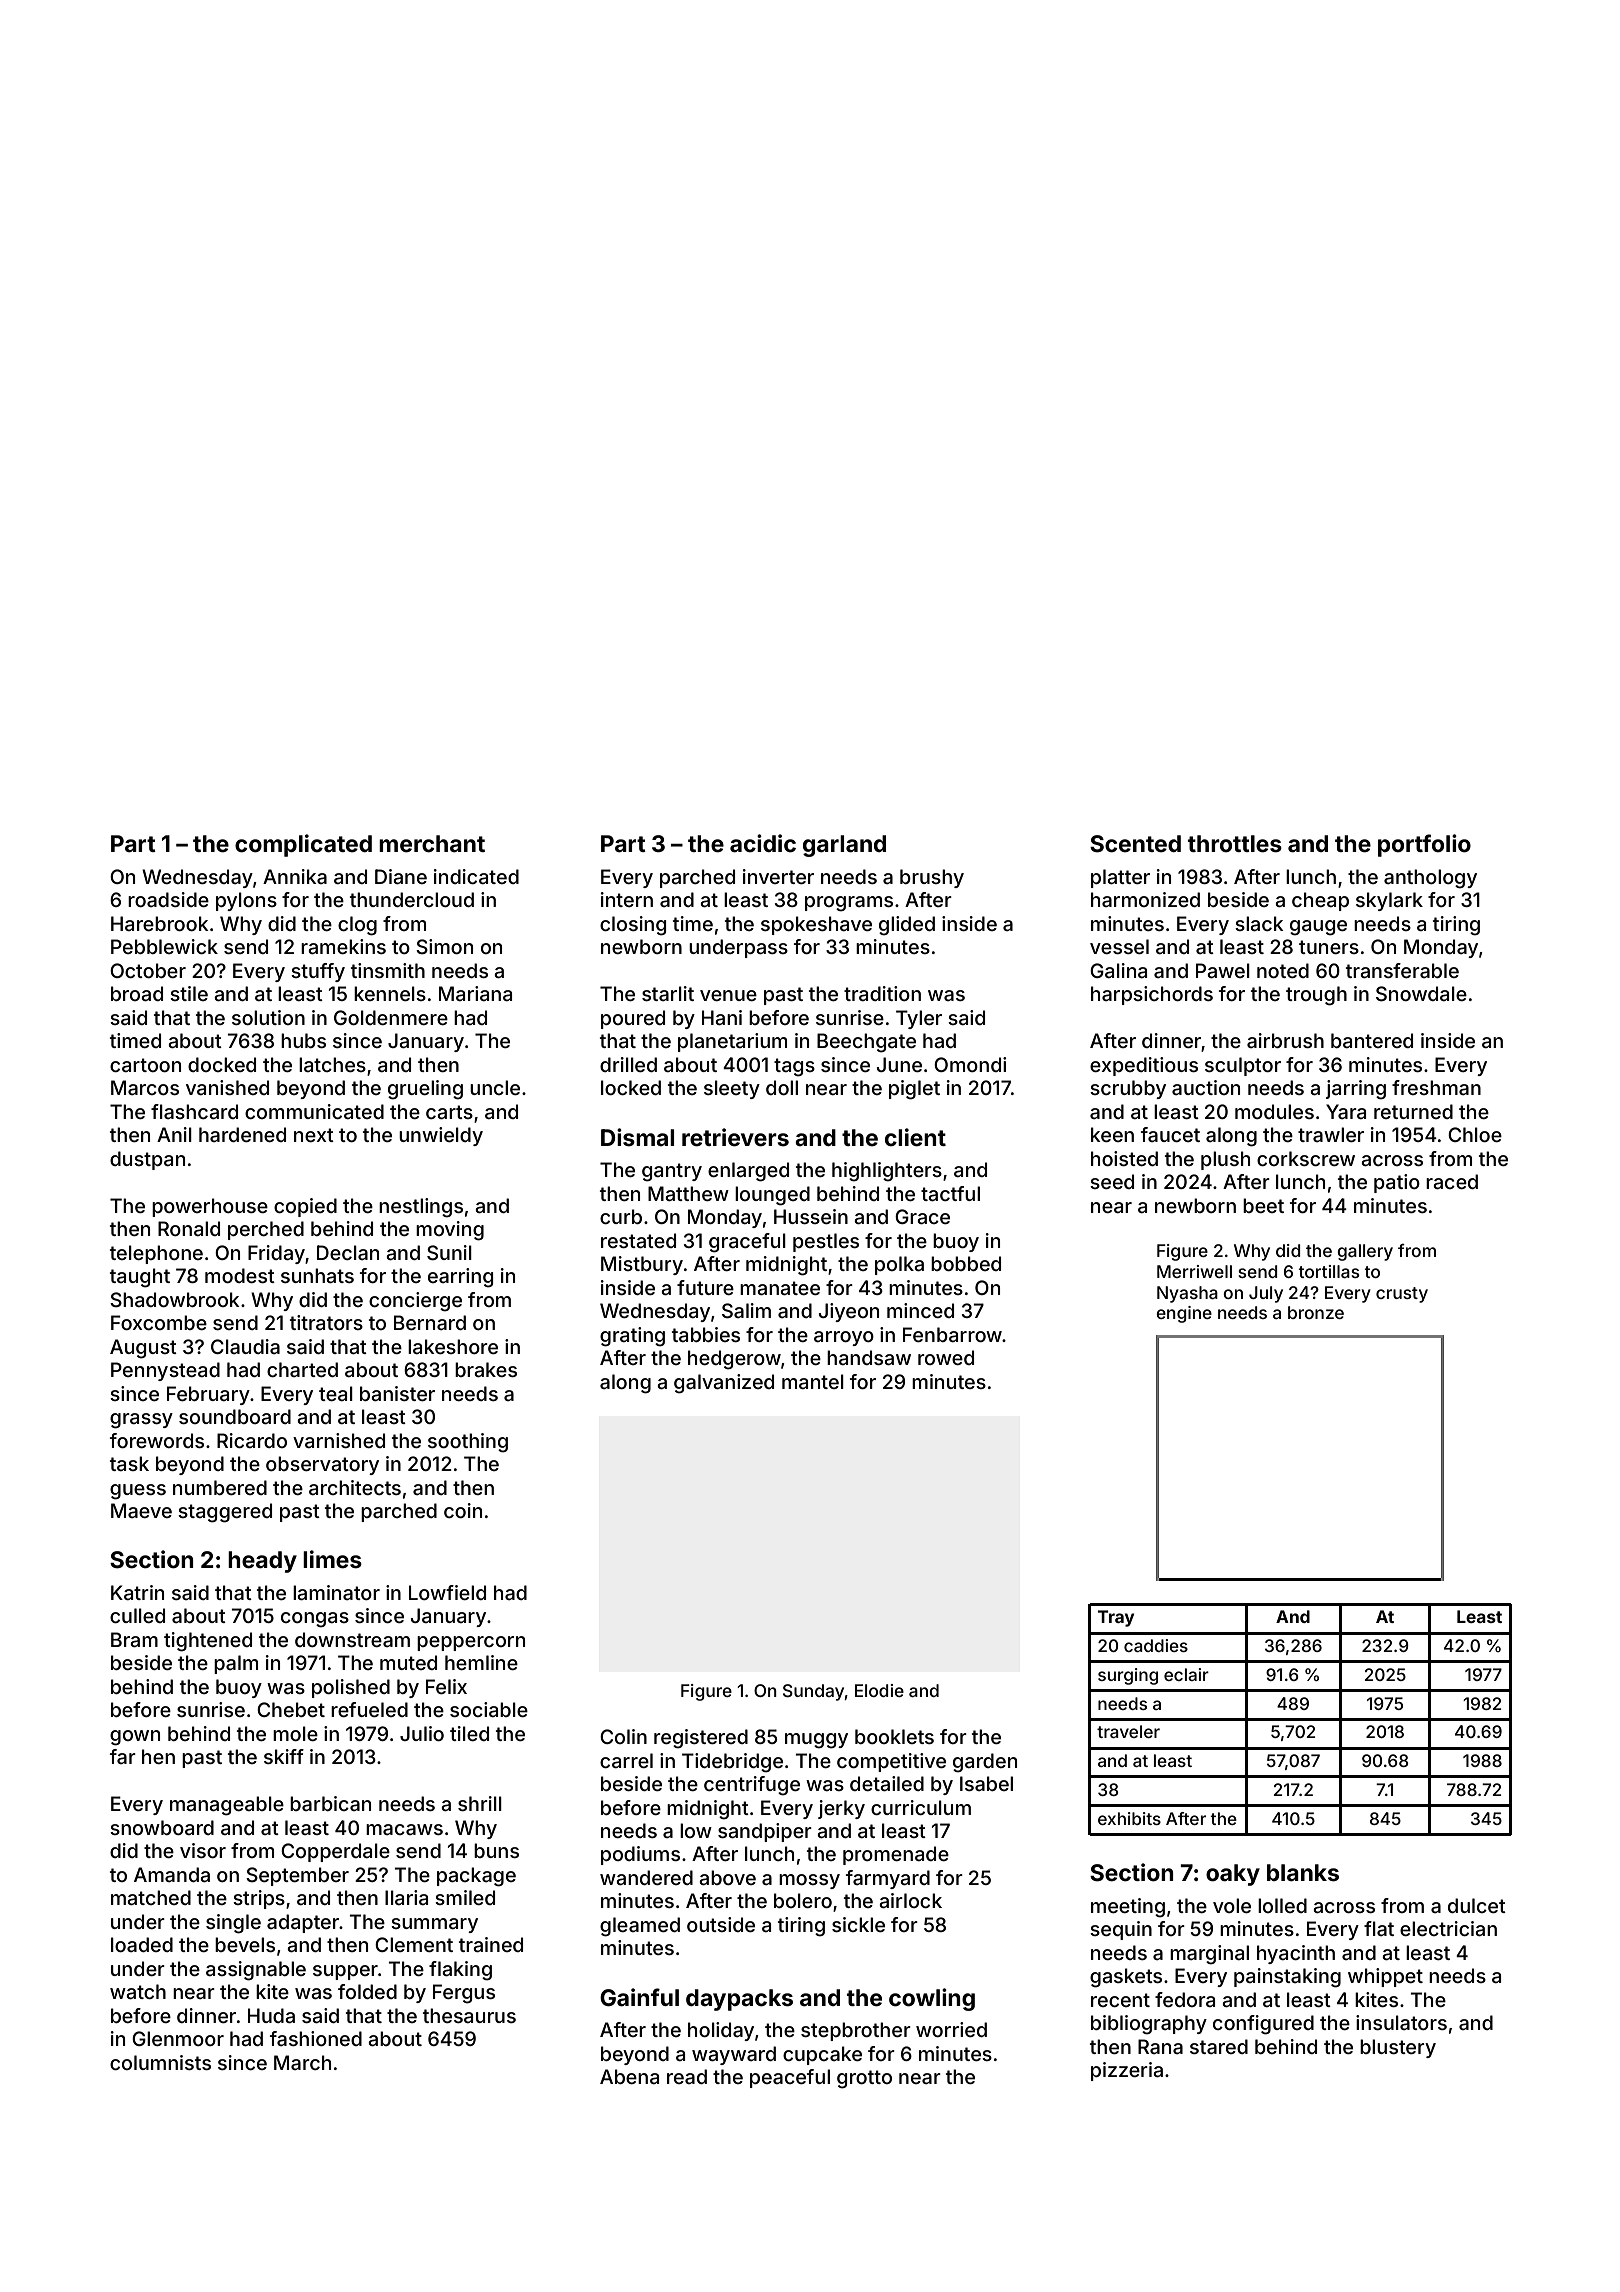 This image has height=2292, width=1620. Describe the element at coordinates (351, 1688) in the image. I see `polished` at that location.
